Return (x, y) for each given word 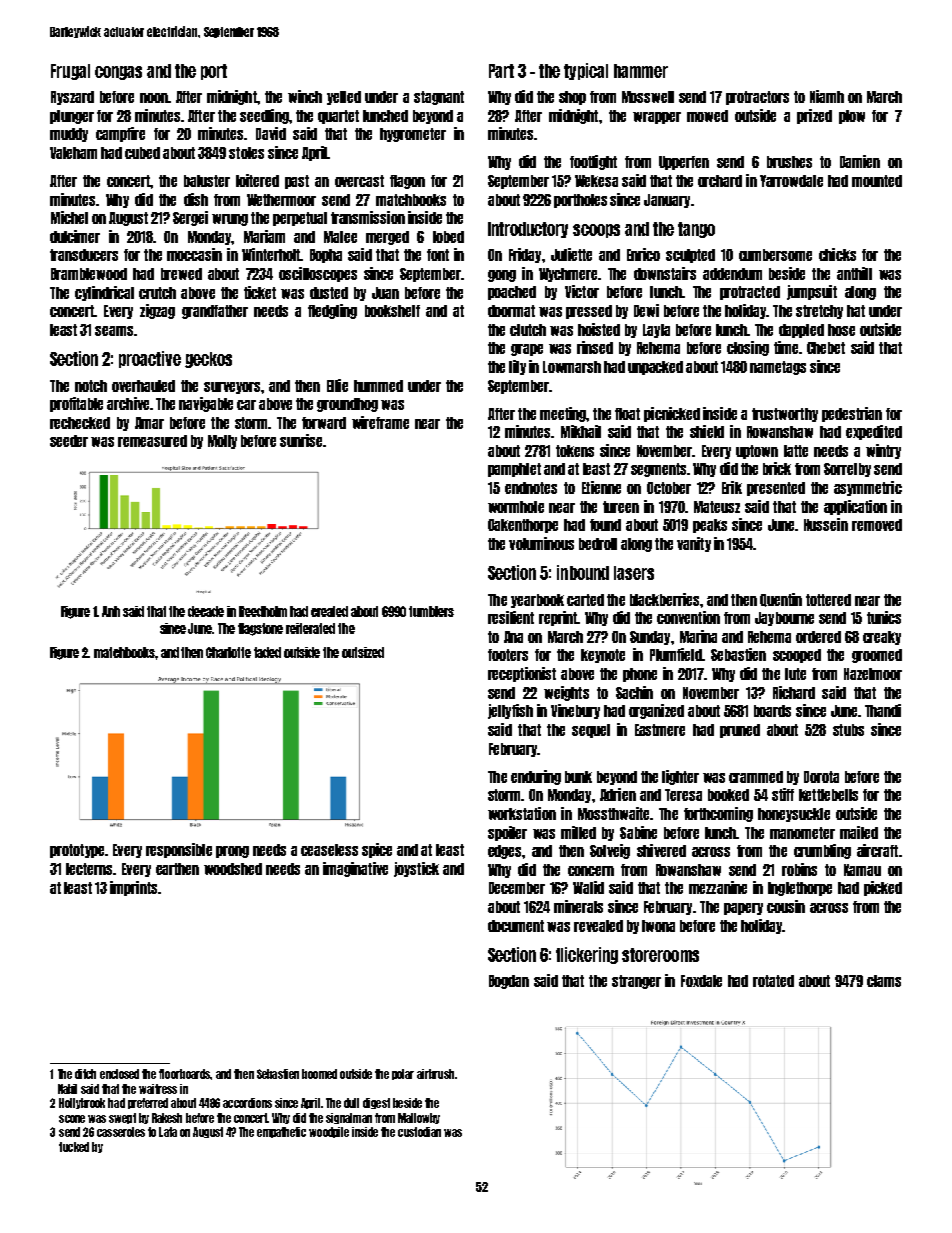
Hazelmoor (873, 674)
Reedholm (263, 611)
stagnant (439, 98)
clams (884, 981)
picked (883, 888)
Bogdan (509, 982)
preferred (148, 1103)
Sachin (634, 692)
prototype (77, 851)
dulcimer (75, 236)
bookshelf (392, 311)
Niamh (827, 96)
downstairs (665, 273)
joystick (416, 869)
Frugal (70, 72)
